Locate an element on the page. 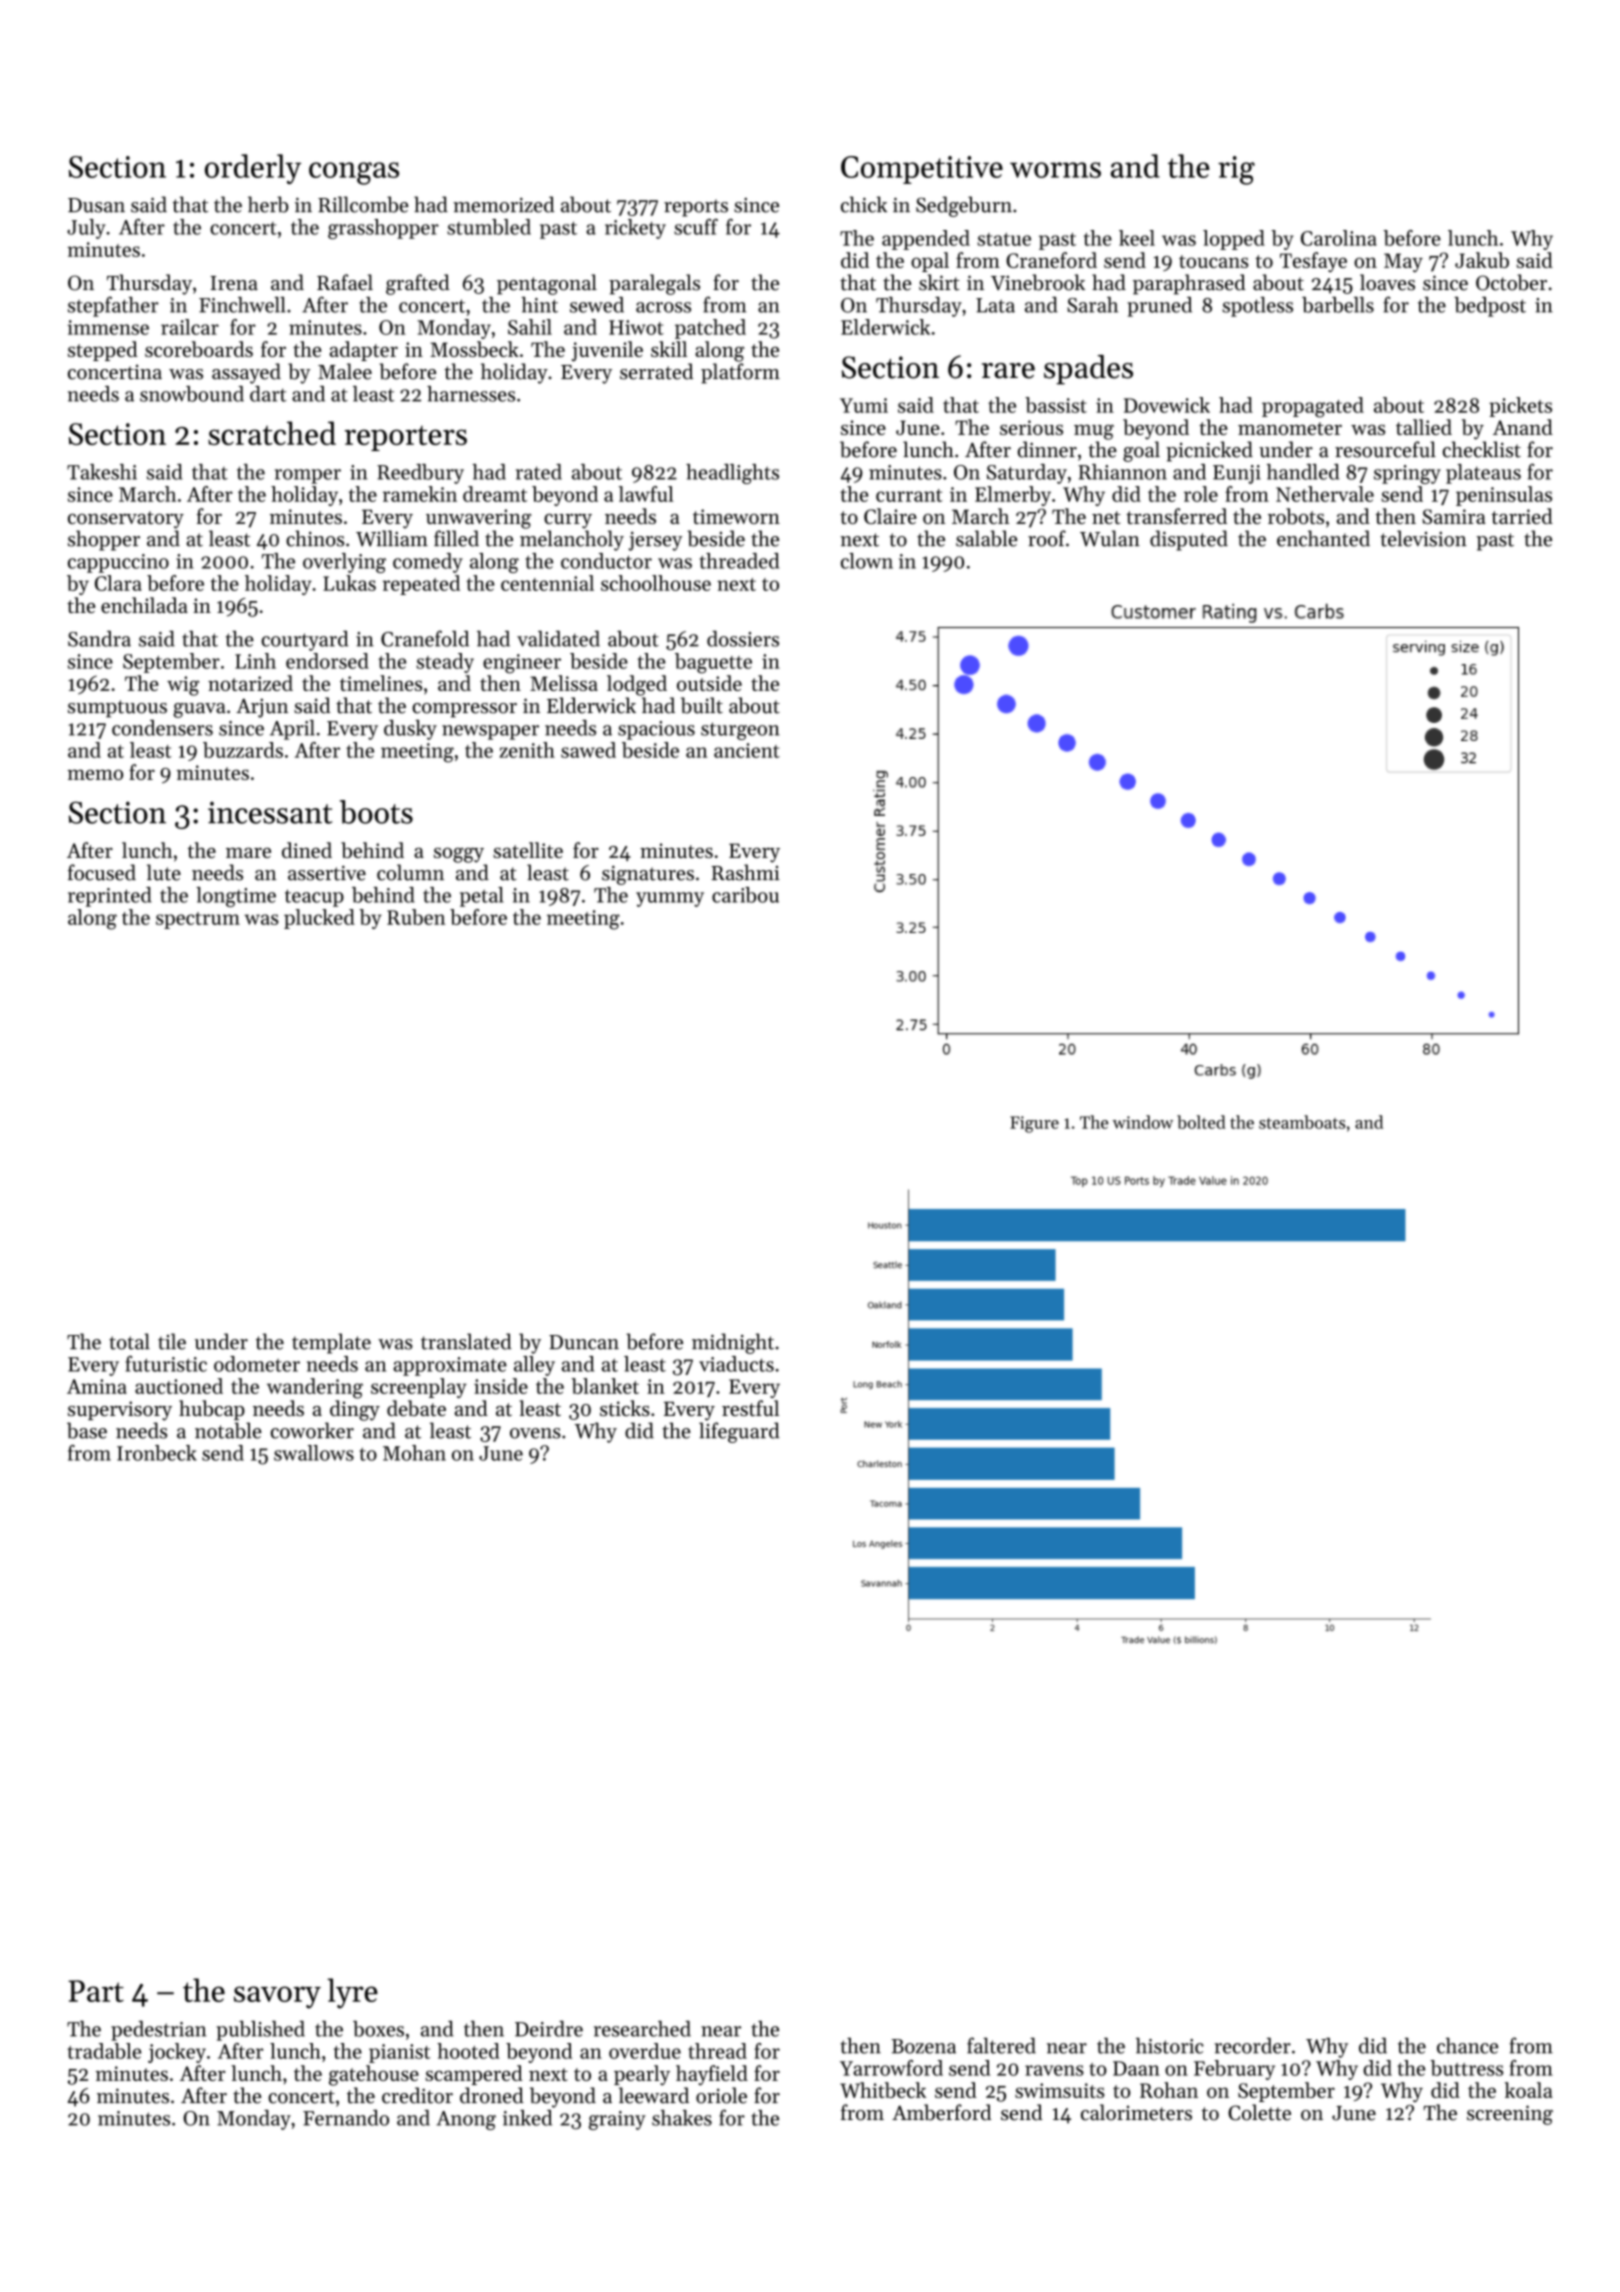  Fernando is located at coordinates (346, 2118).
